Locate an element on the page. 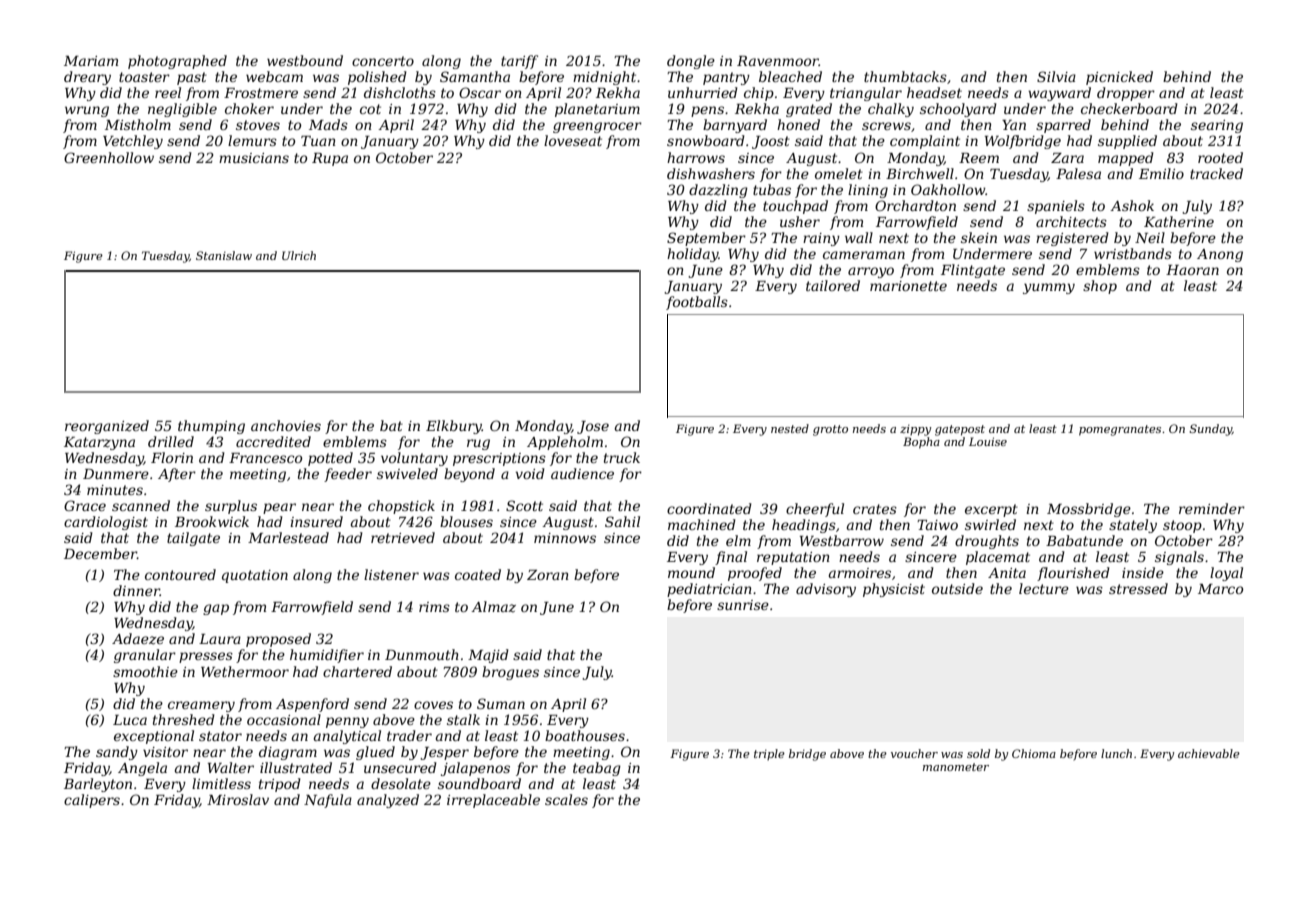 This document has height=924, width=1308. Palesa is located at coordinates (1078, 173).
